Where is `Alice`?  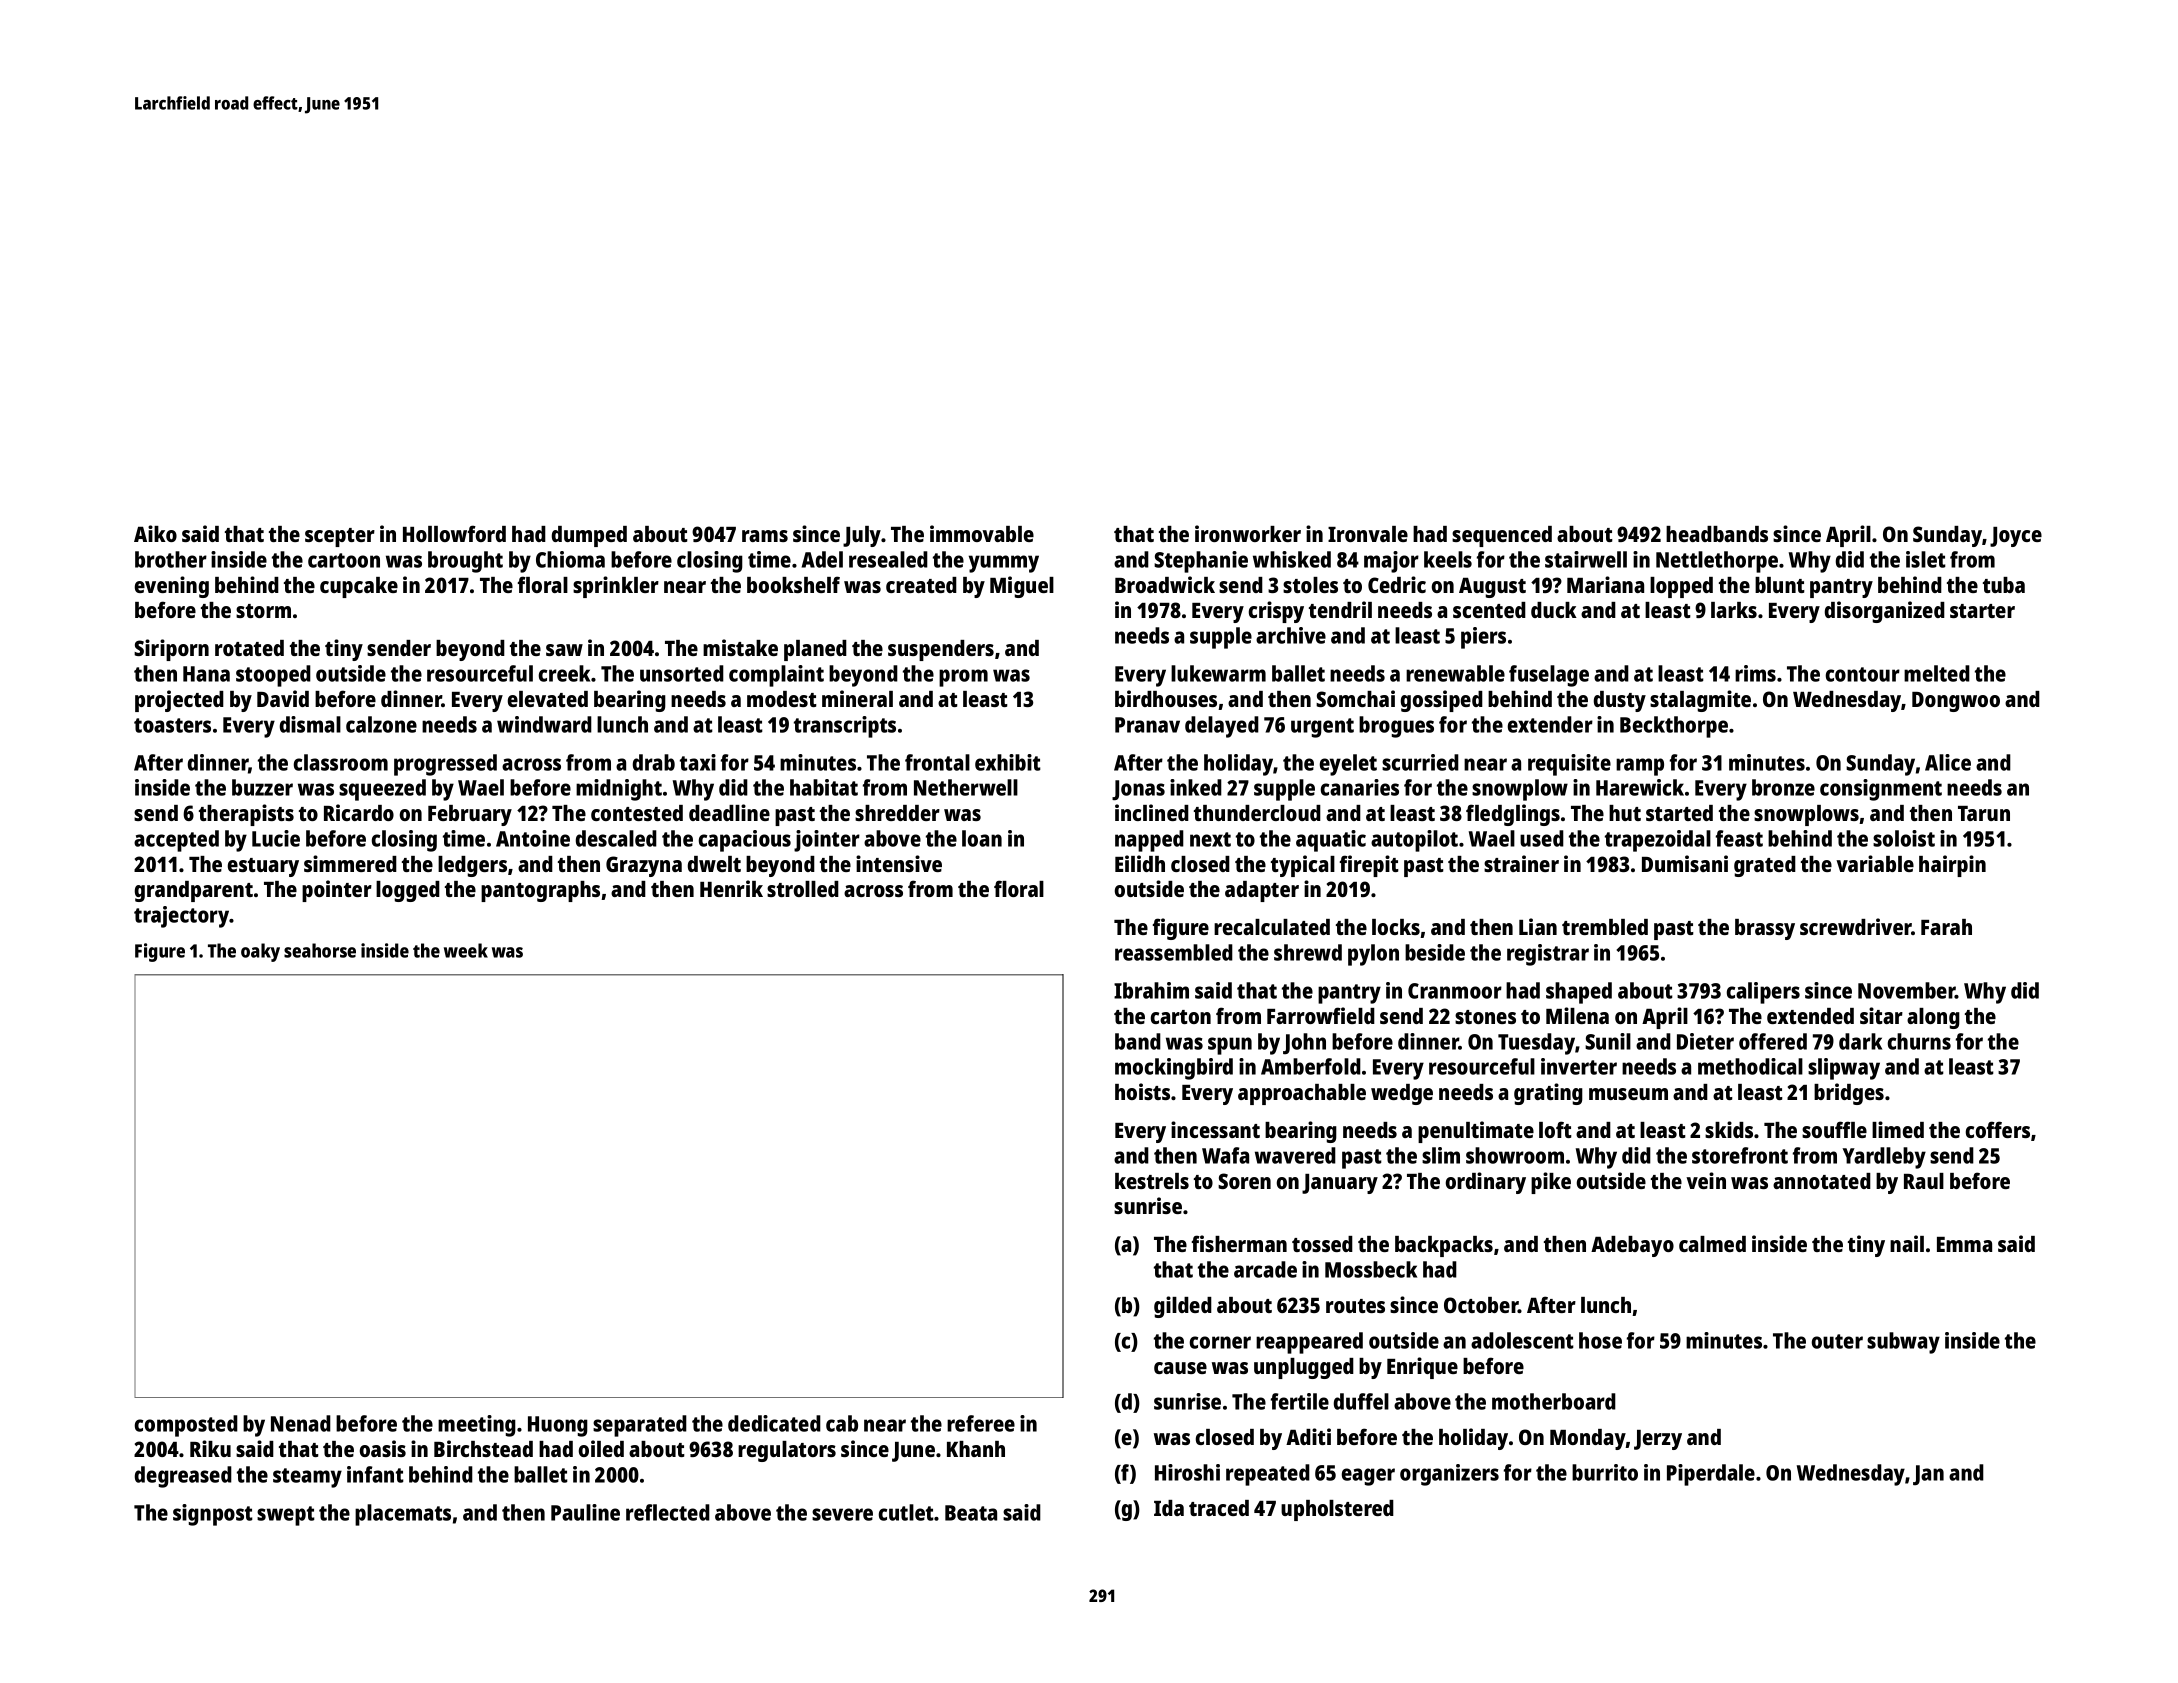
Alice is located at coordinates (1948, 762).
